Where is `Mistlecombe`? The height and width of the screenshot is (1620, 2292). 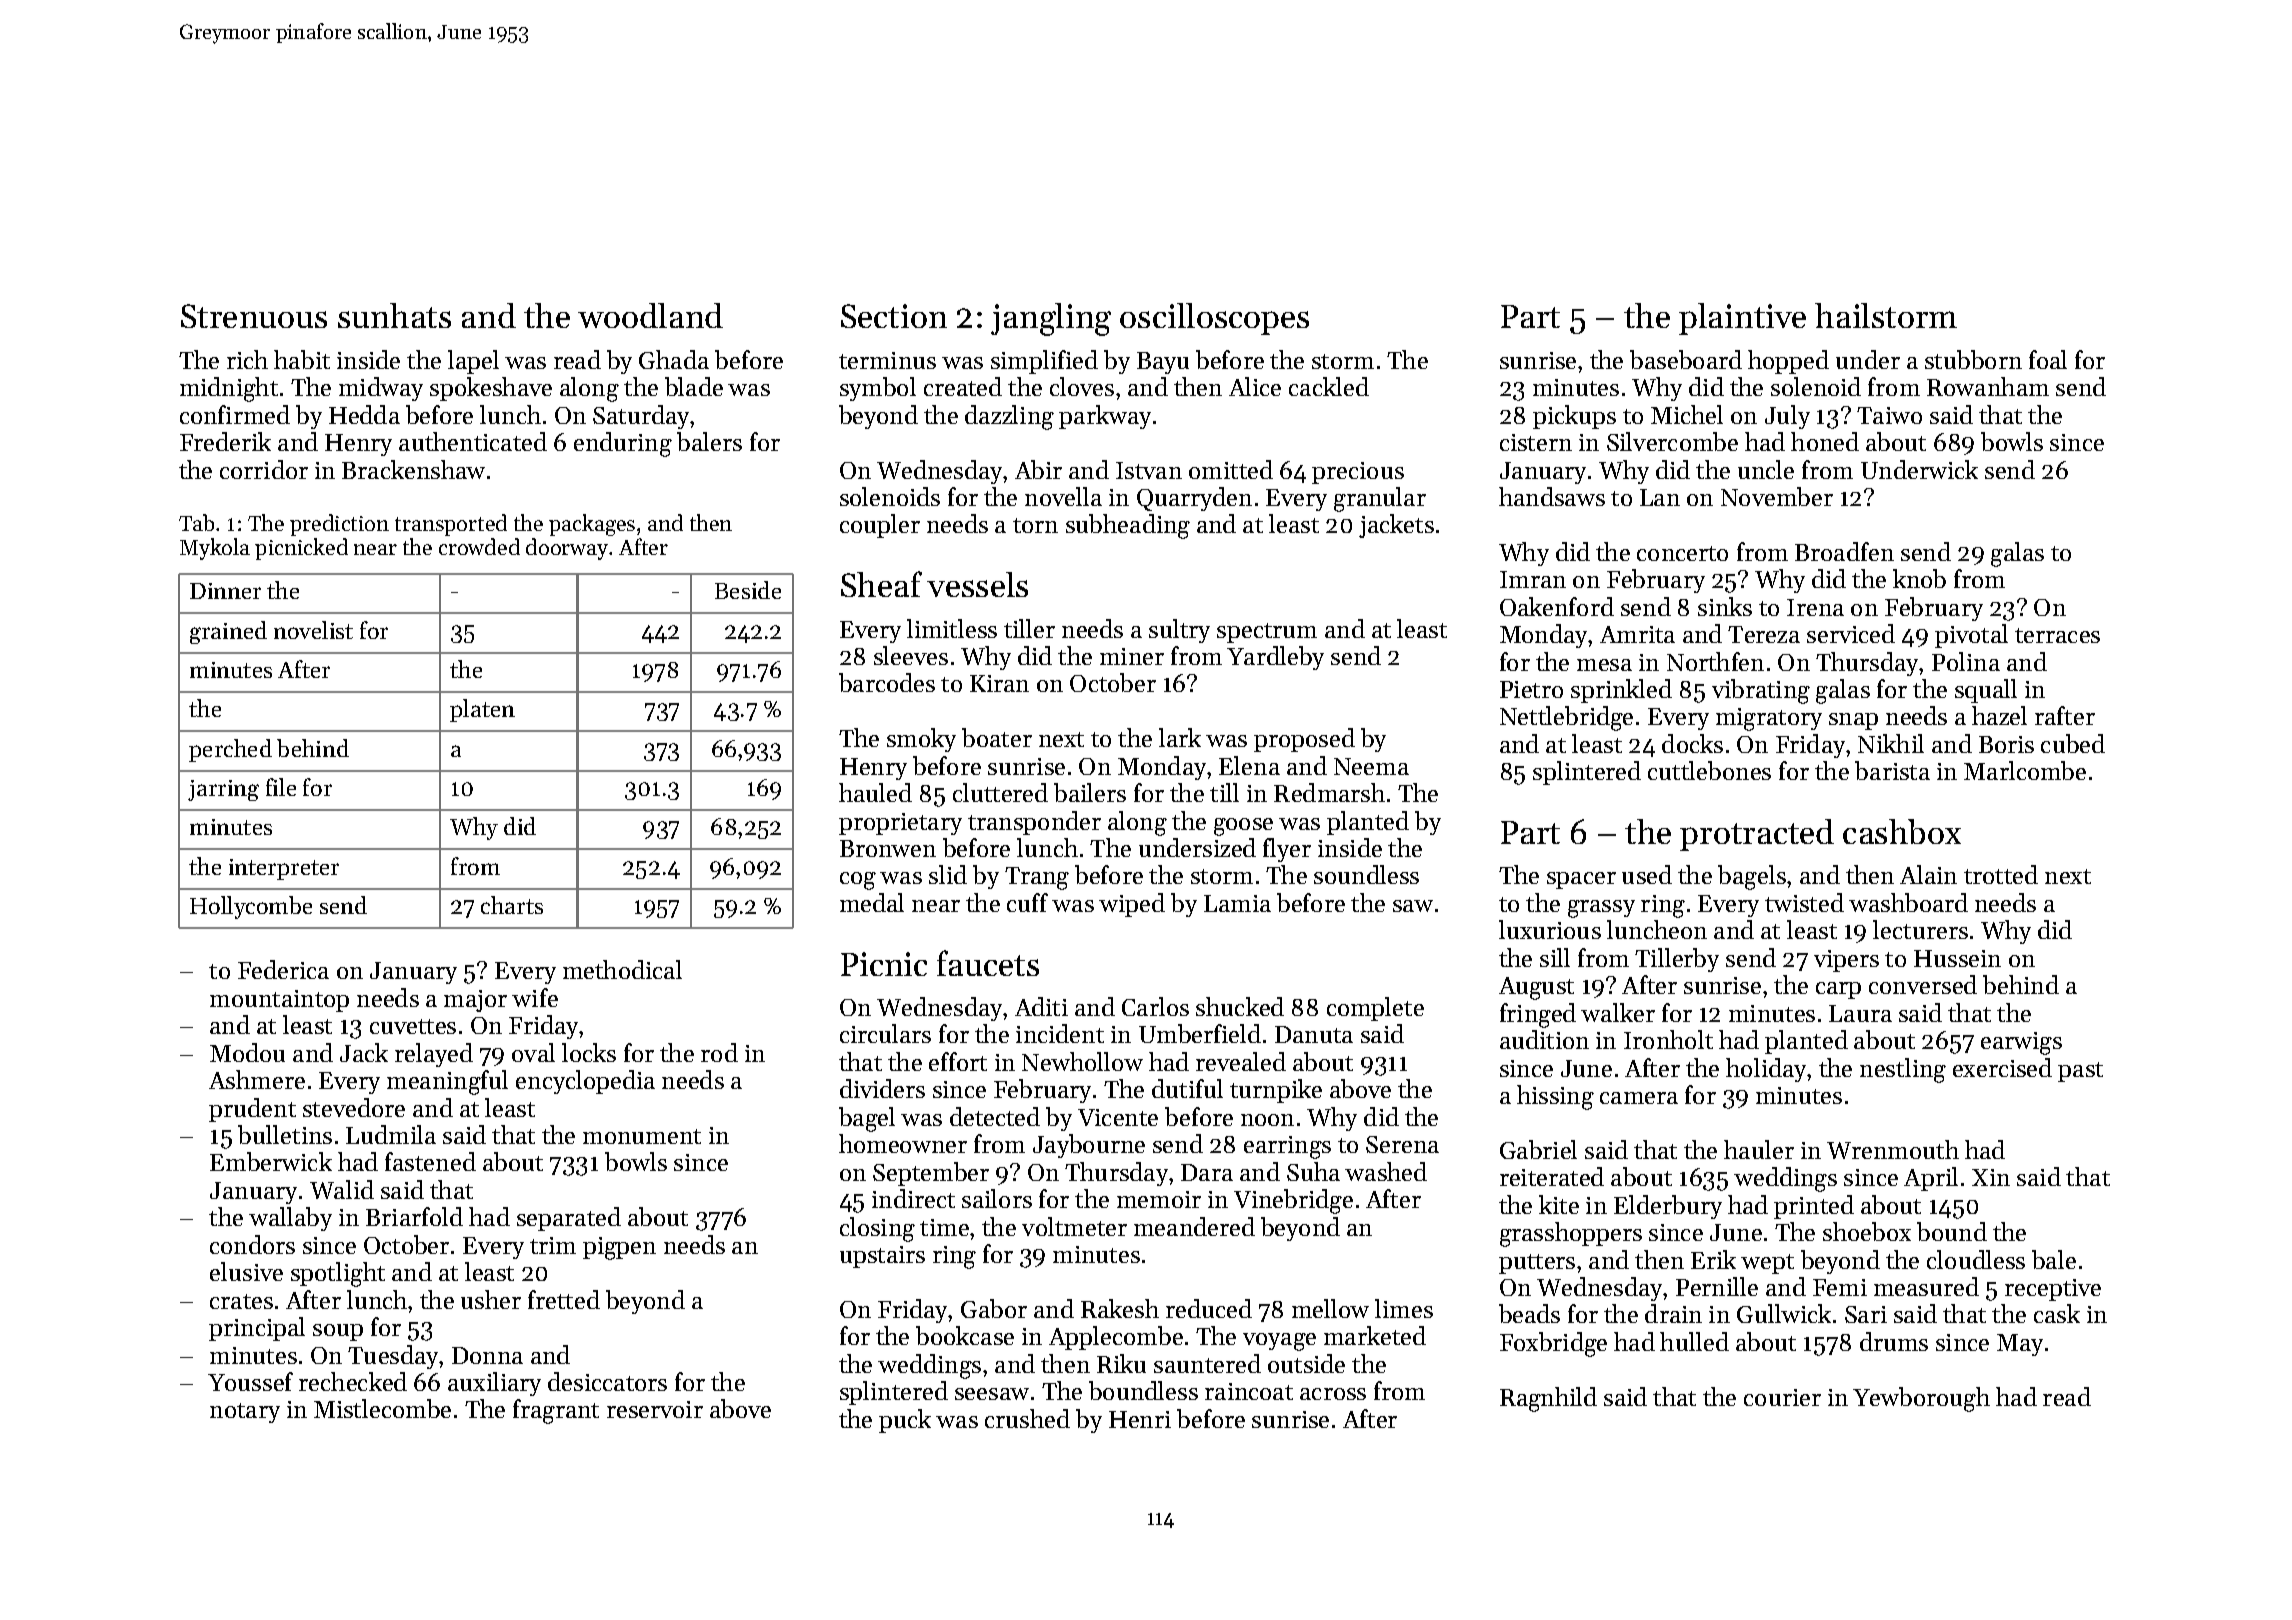 Mistlecombe is located at coordinates (382, 1408).
